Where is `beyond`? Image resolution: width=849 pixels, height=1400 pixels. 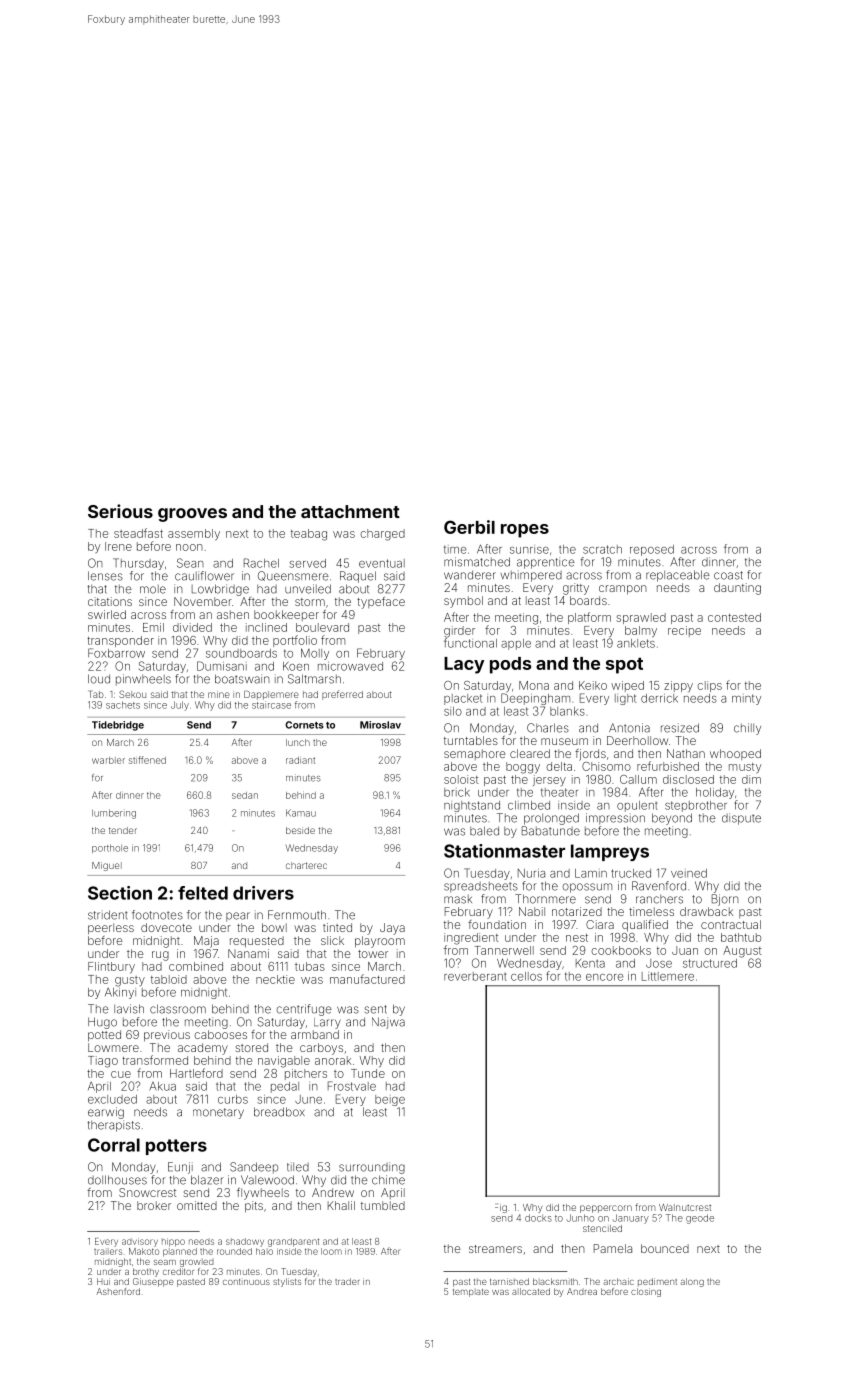
beyond is located at coordinates (672, 819).
